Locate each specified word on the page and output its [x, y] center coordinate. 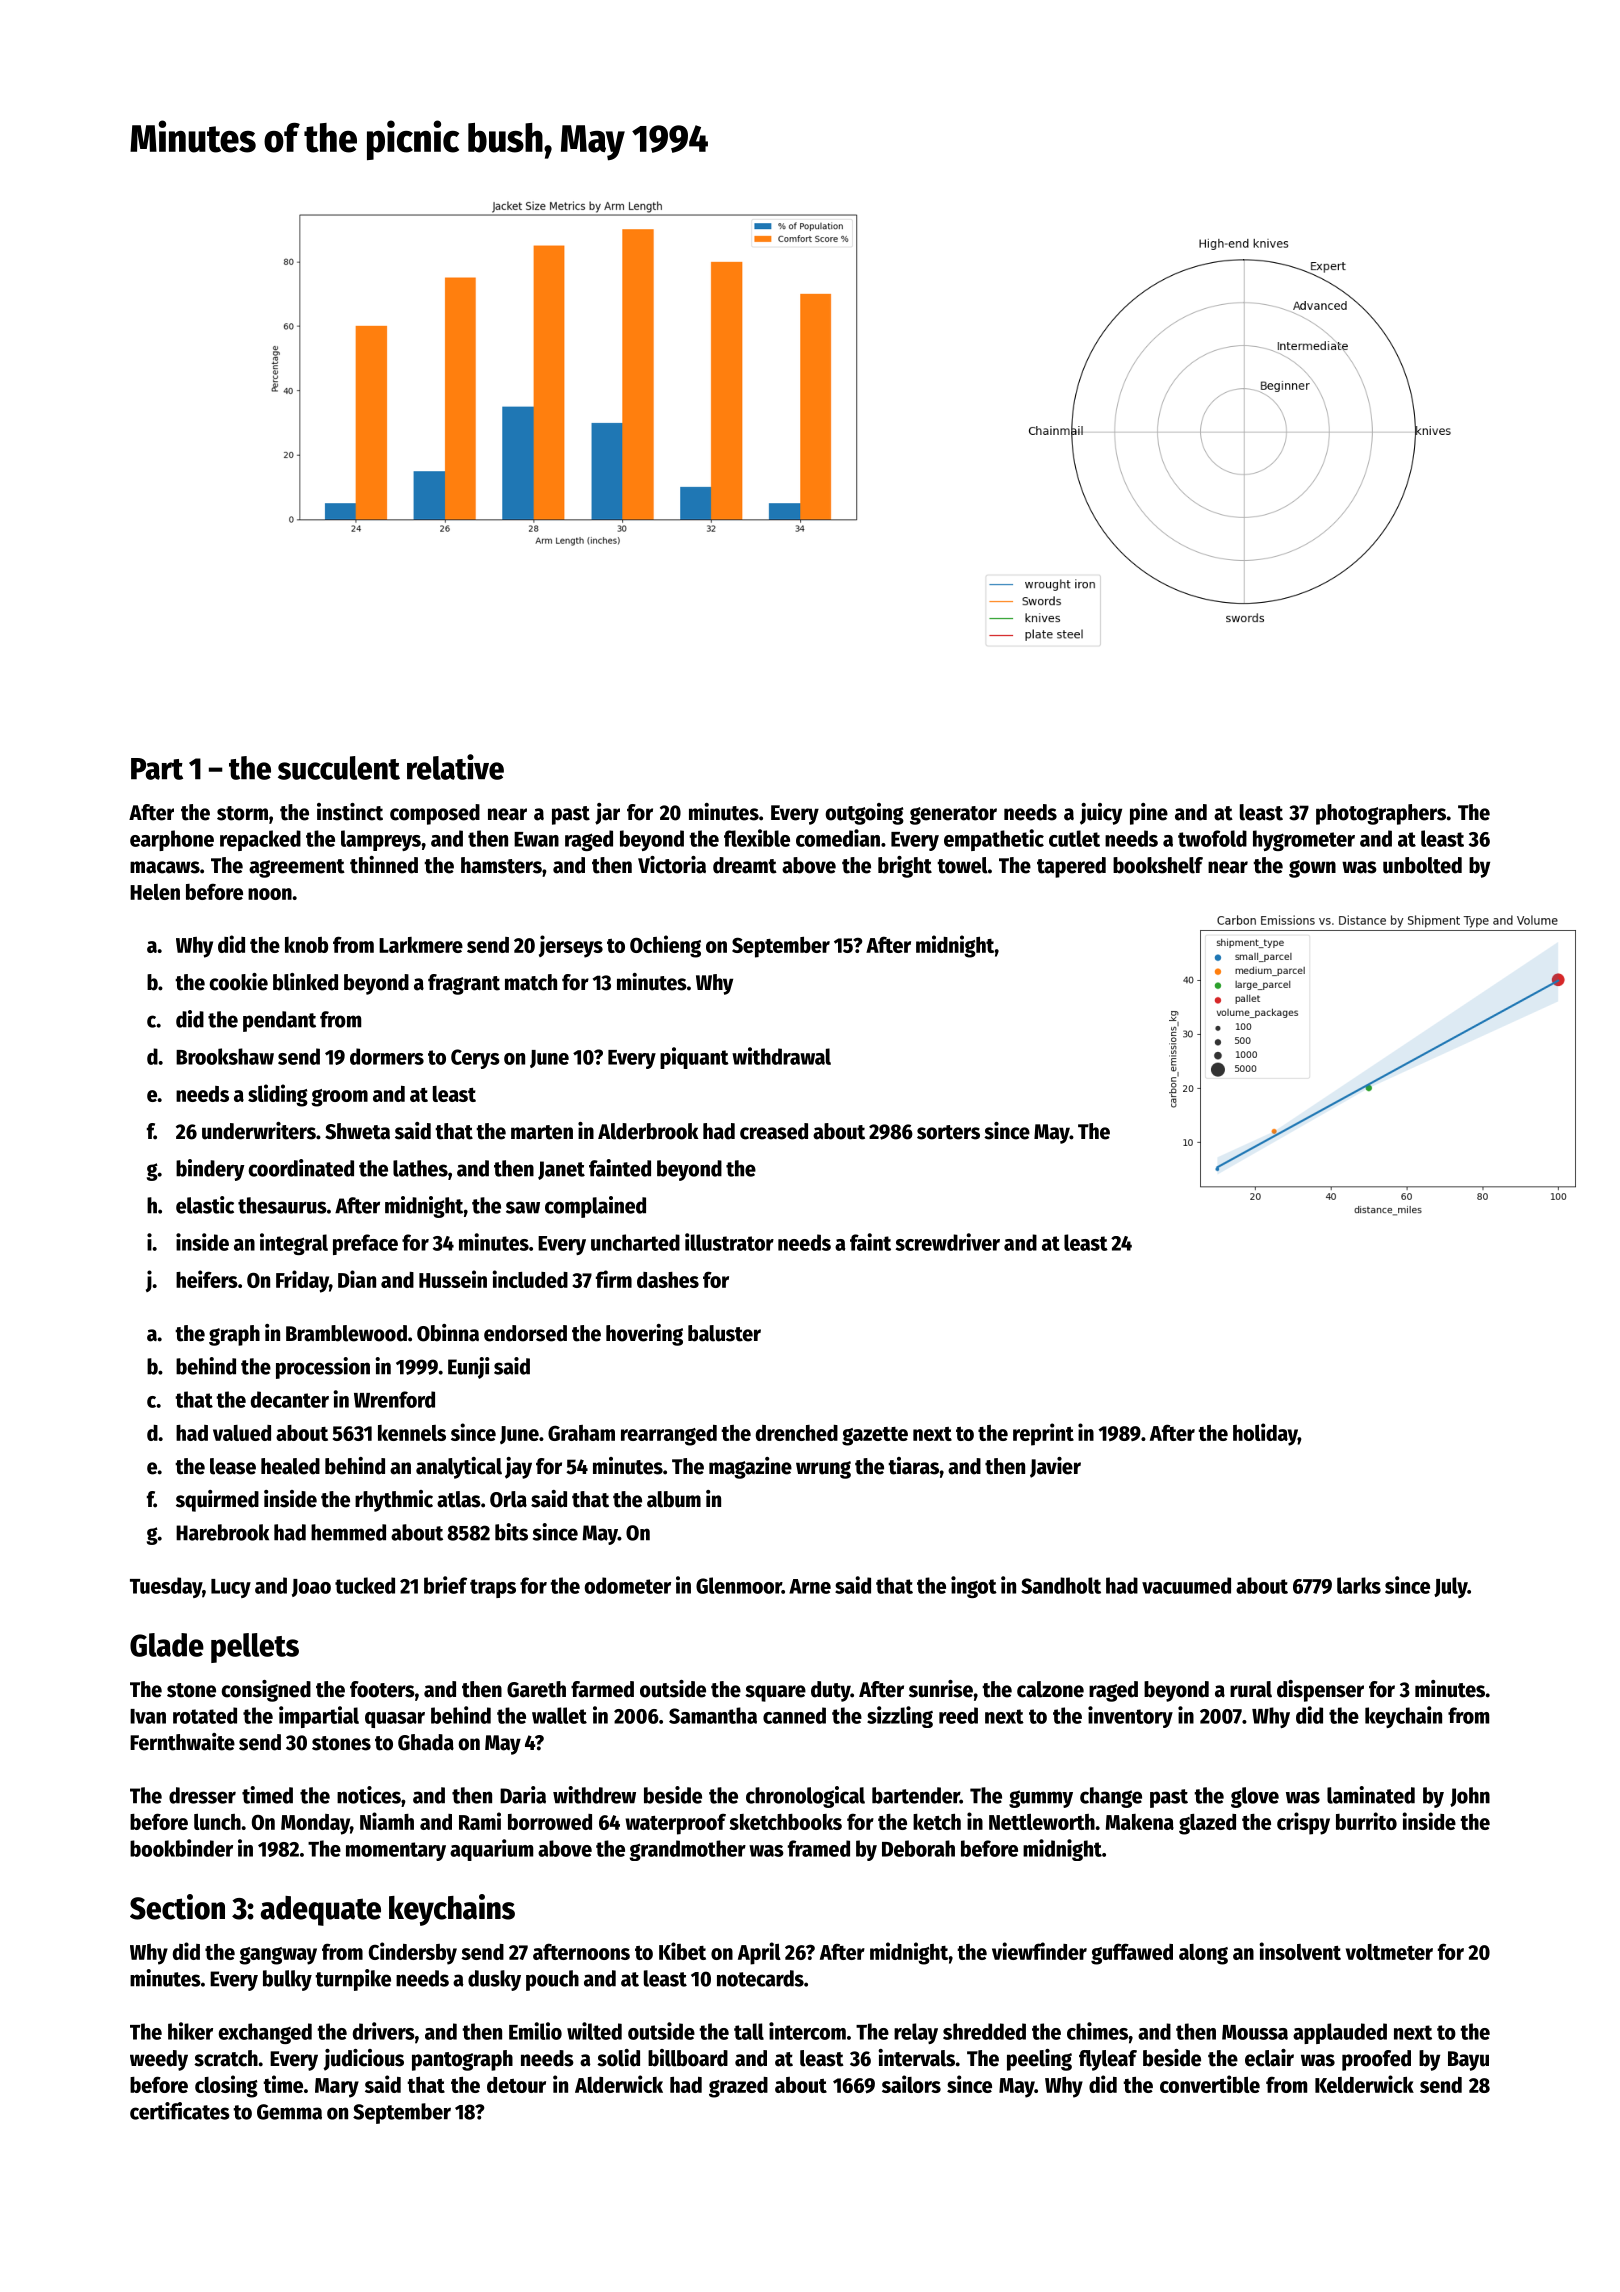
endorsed [525, 1333]
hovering [644, 1335]
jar [607, 814]
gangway [278, 1956]
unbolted [1422, 865]
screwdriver [948, 1242]
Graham [581, 1433]
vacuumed [1186, 1585]
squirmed [217, 1501]
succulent [339, 768]
